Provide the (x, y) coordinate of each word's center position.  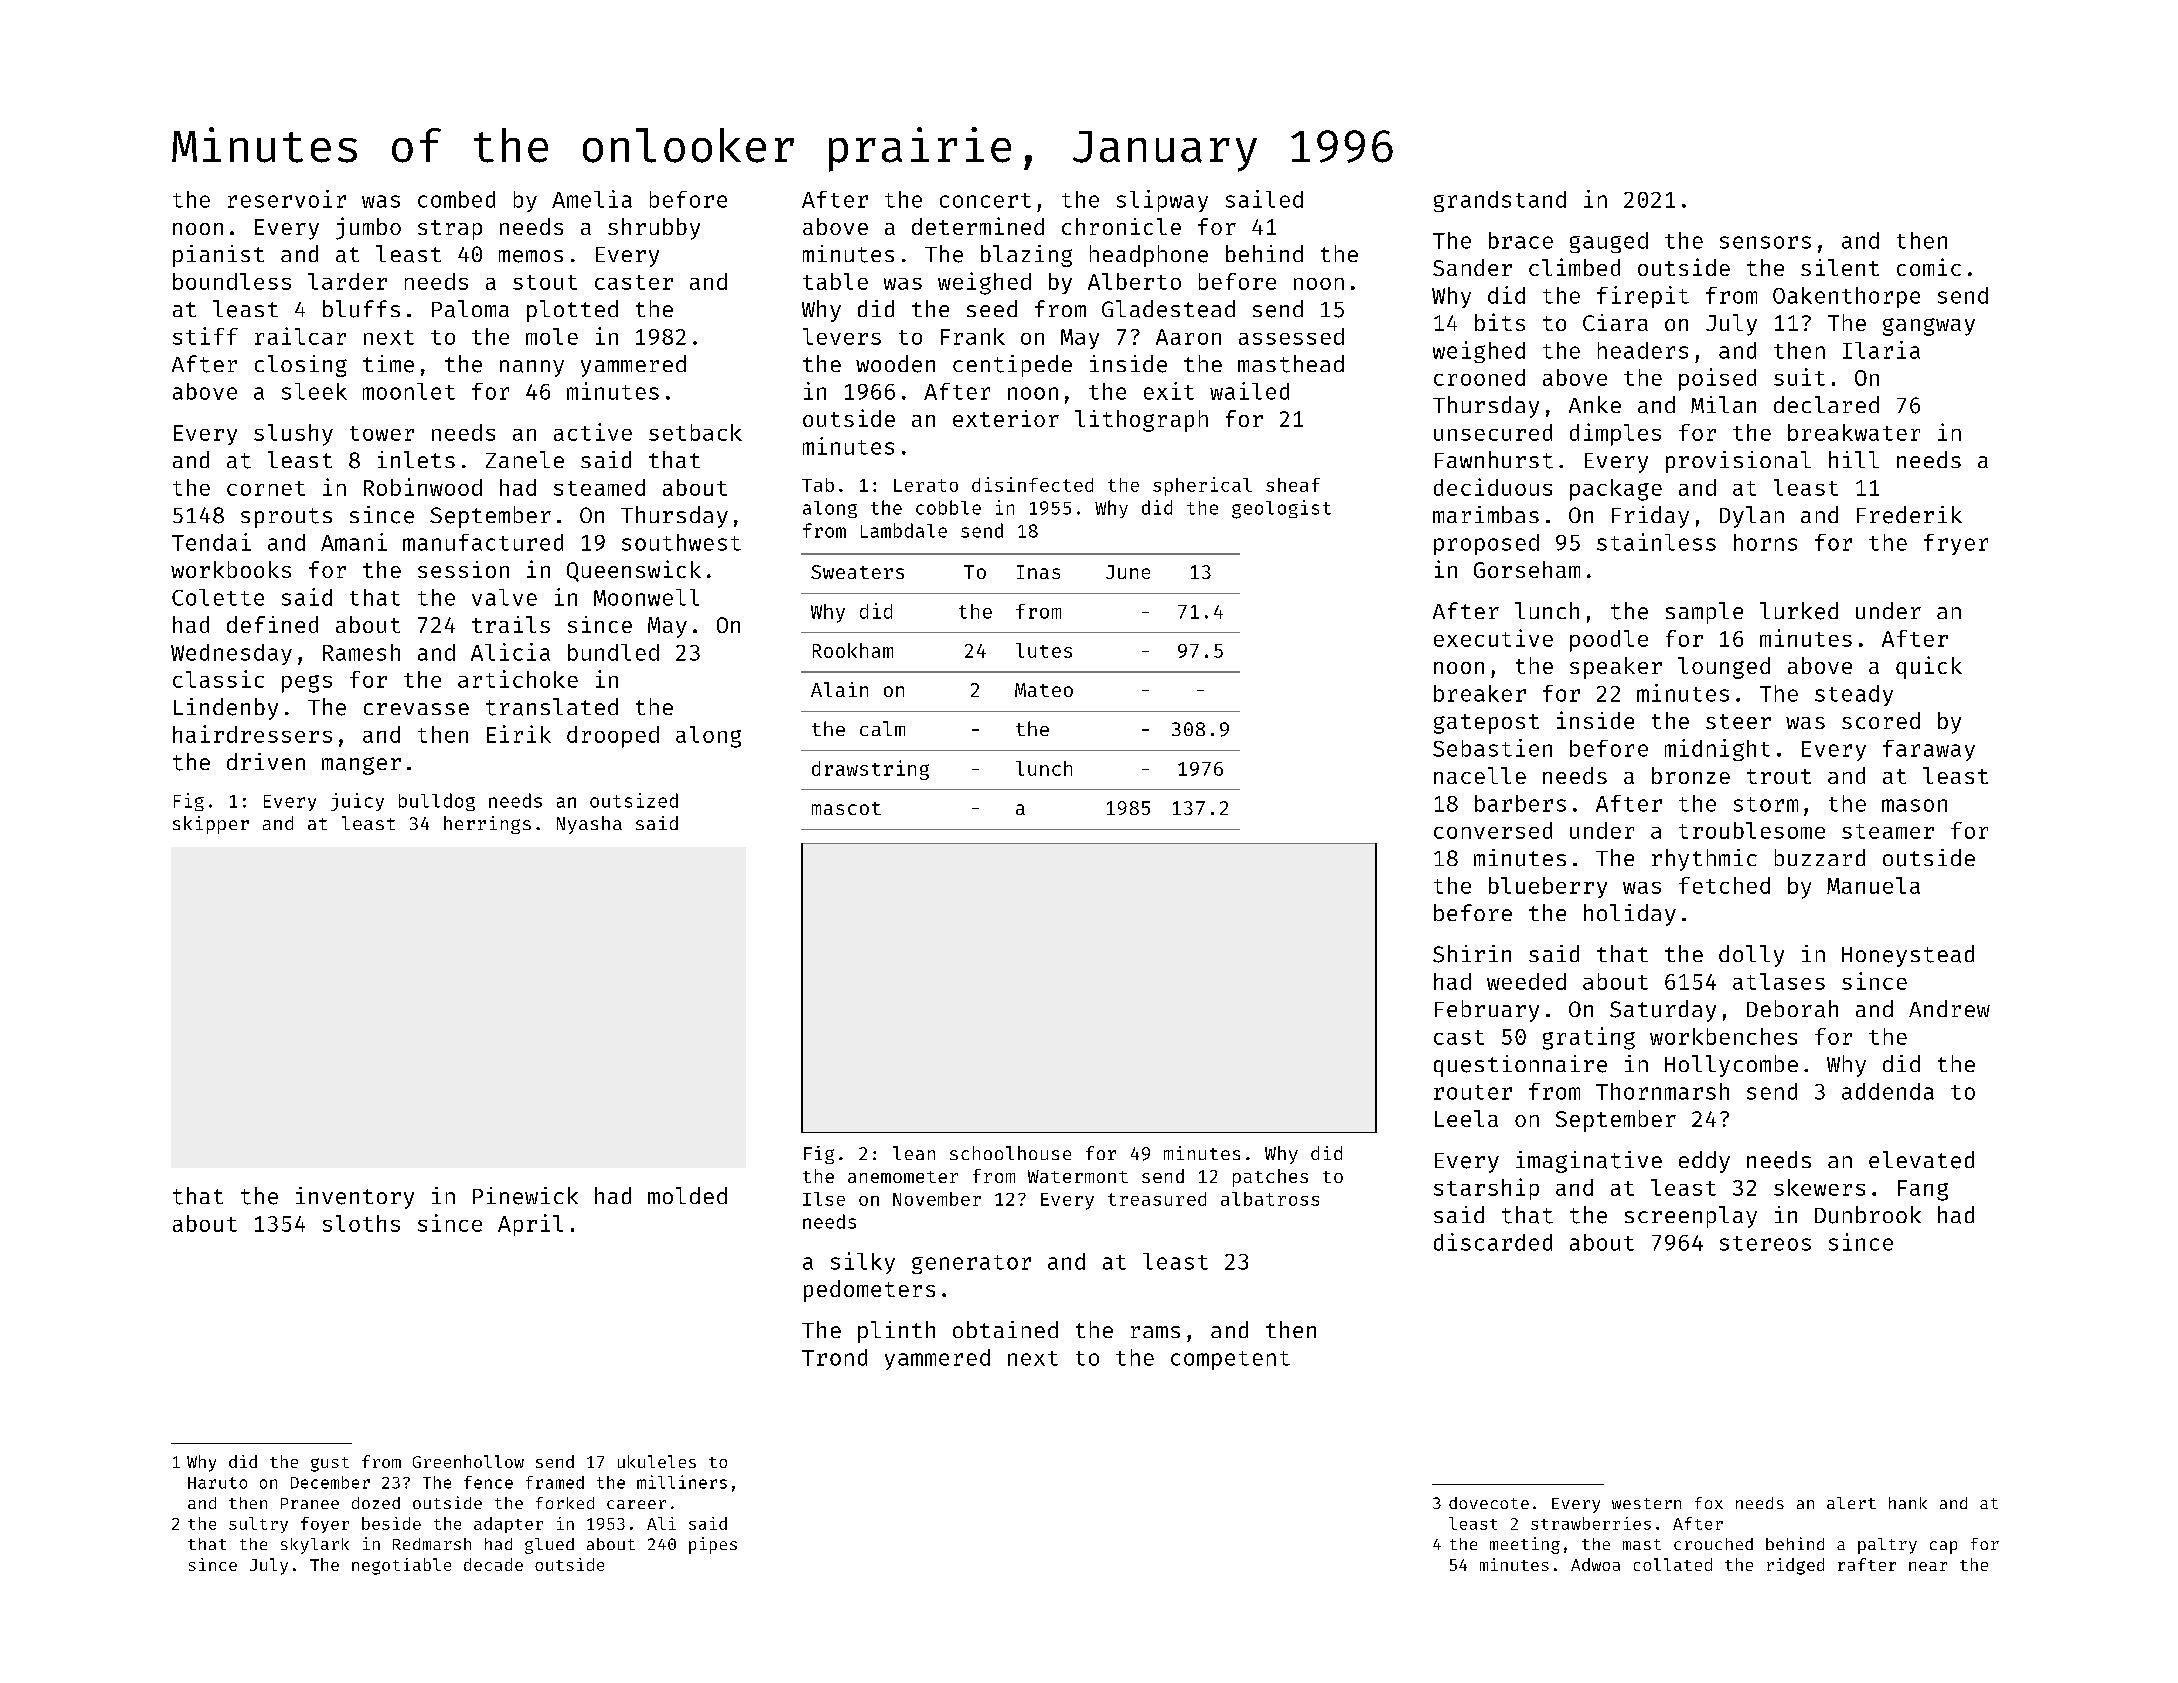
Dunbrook (1868, 1215)
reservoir (287, 199)
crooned (1479, 377)
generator (971, 1264)
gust (330, 1464)
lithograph (1141, 421)
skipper (211, 825)
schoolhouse (1010, 1153)
